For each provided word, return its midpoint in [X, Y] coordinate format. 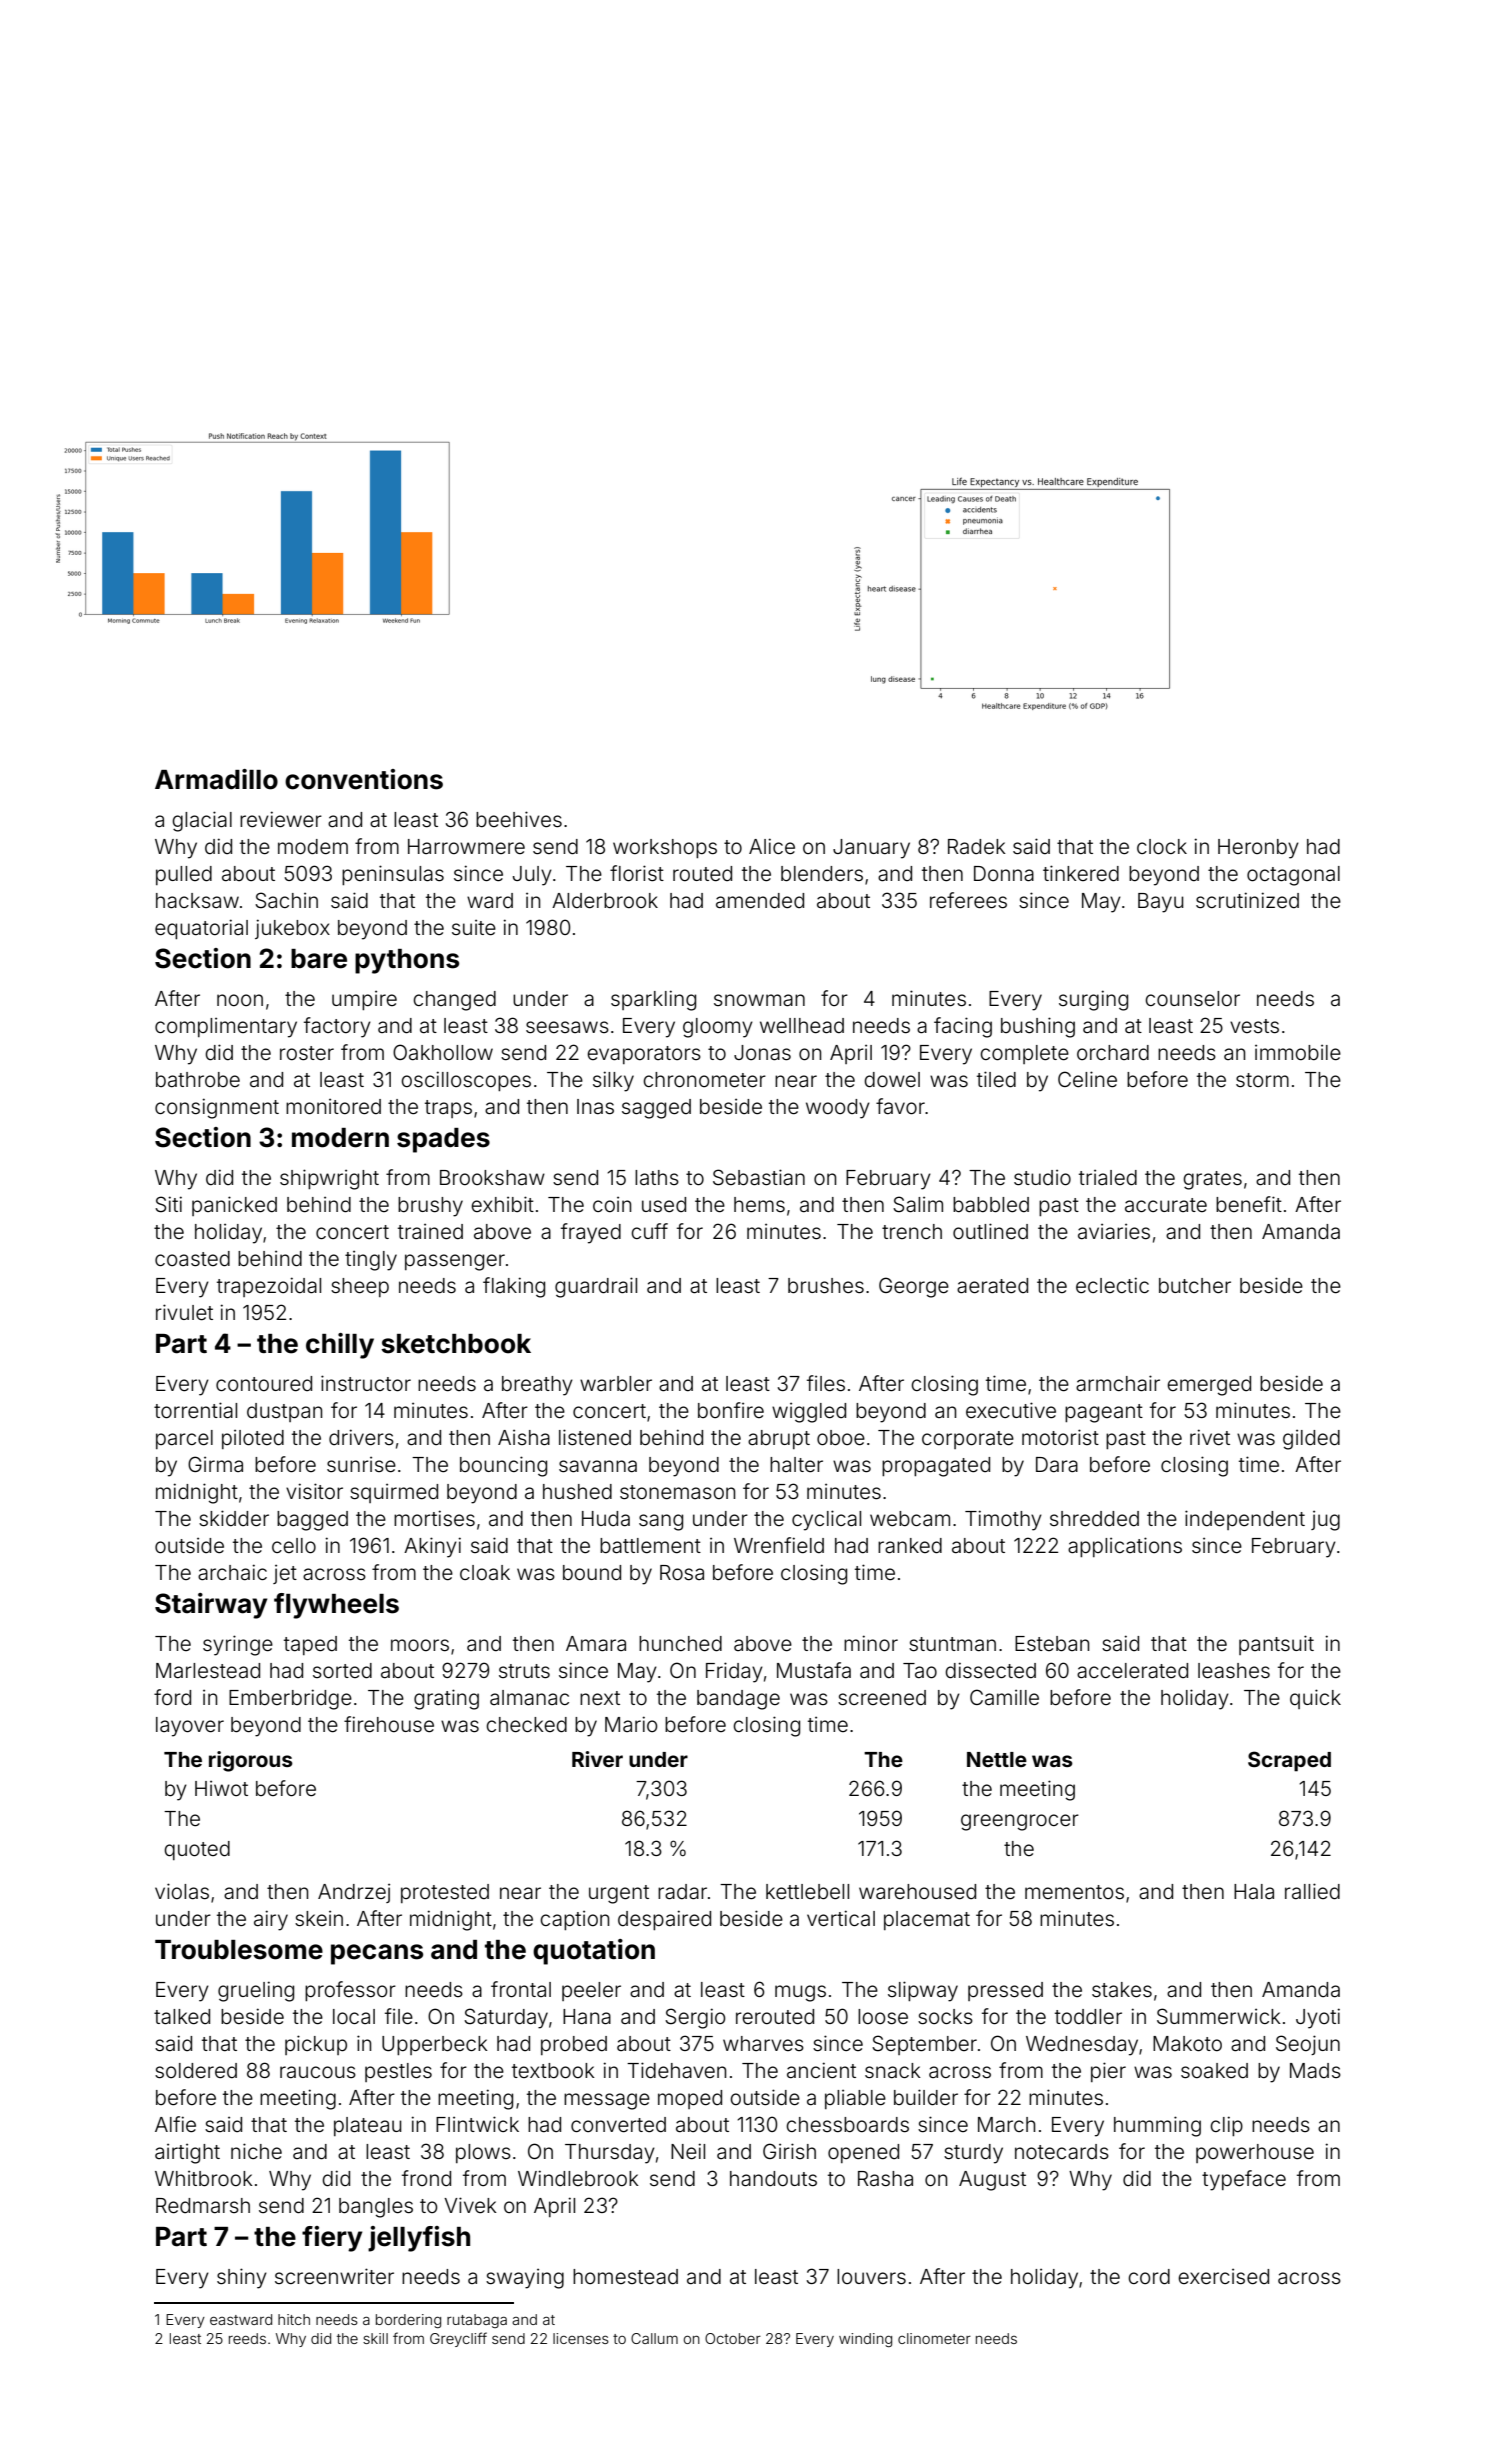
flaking [514, 1287]
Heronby [1258, 849]
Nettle [997, 1759]
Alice [772, 846]
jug [1325, 1521]
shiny [242, 2278]
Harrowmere [466, 846]
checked [526, 1725]
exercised [1223, 2277]
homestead [625, 2277]
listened [595, 1437]
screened [882, 1697]
